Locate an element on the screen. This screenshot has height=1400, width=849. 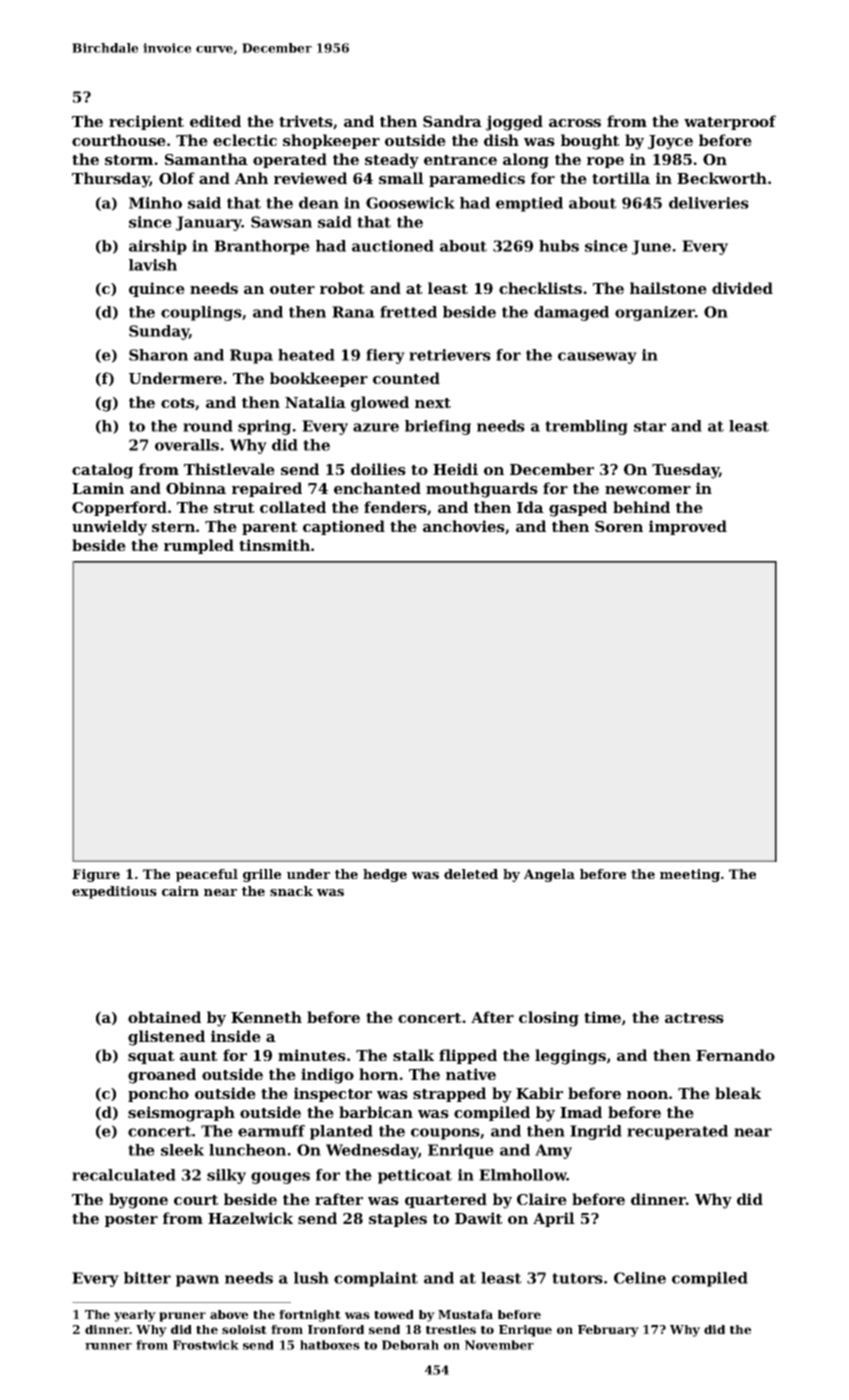
fiery is located at coordinates (385, 356).
